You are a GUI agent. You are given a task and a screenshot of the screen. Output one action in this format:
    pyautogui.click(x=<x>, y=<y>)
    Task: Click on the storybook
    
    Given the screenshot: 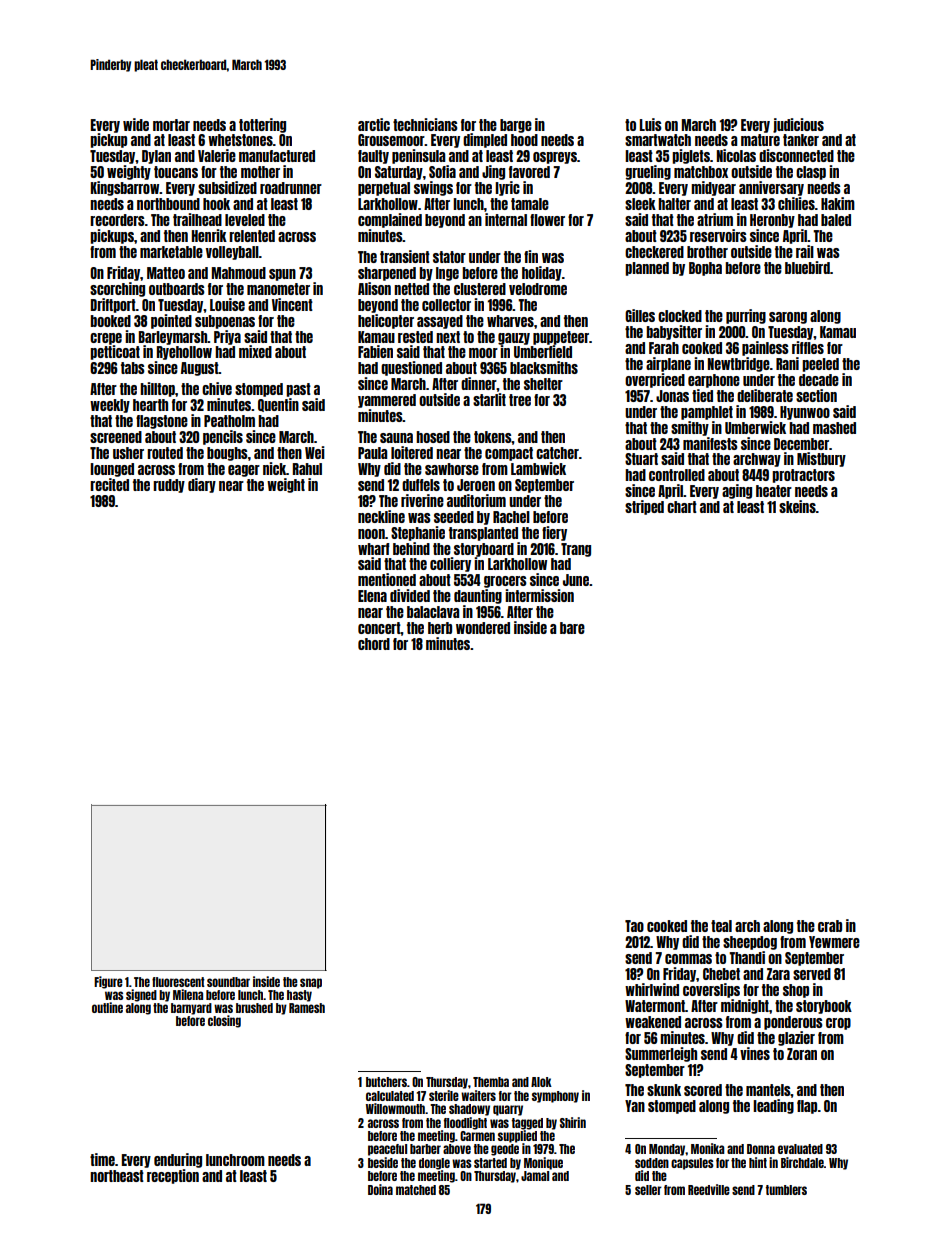 What is the action you would take?
    pyautogui.click(x=824, y=1007)
